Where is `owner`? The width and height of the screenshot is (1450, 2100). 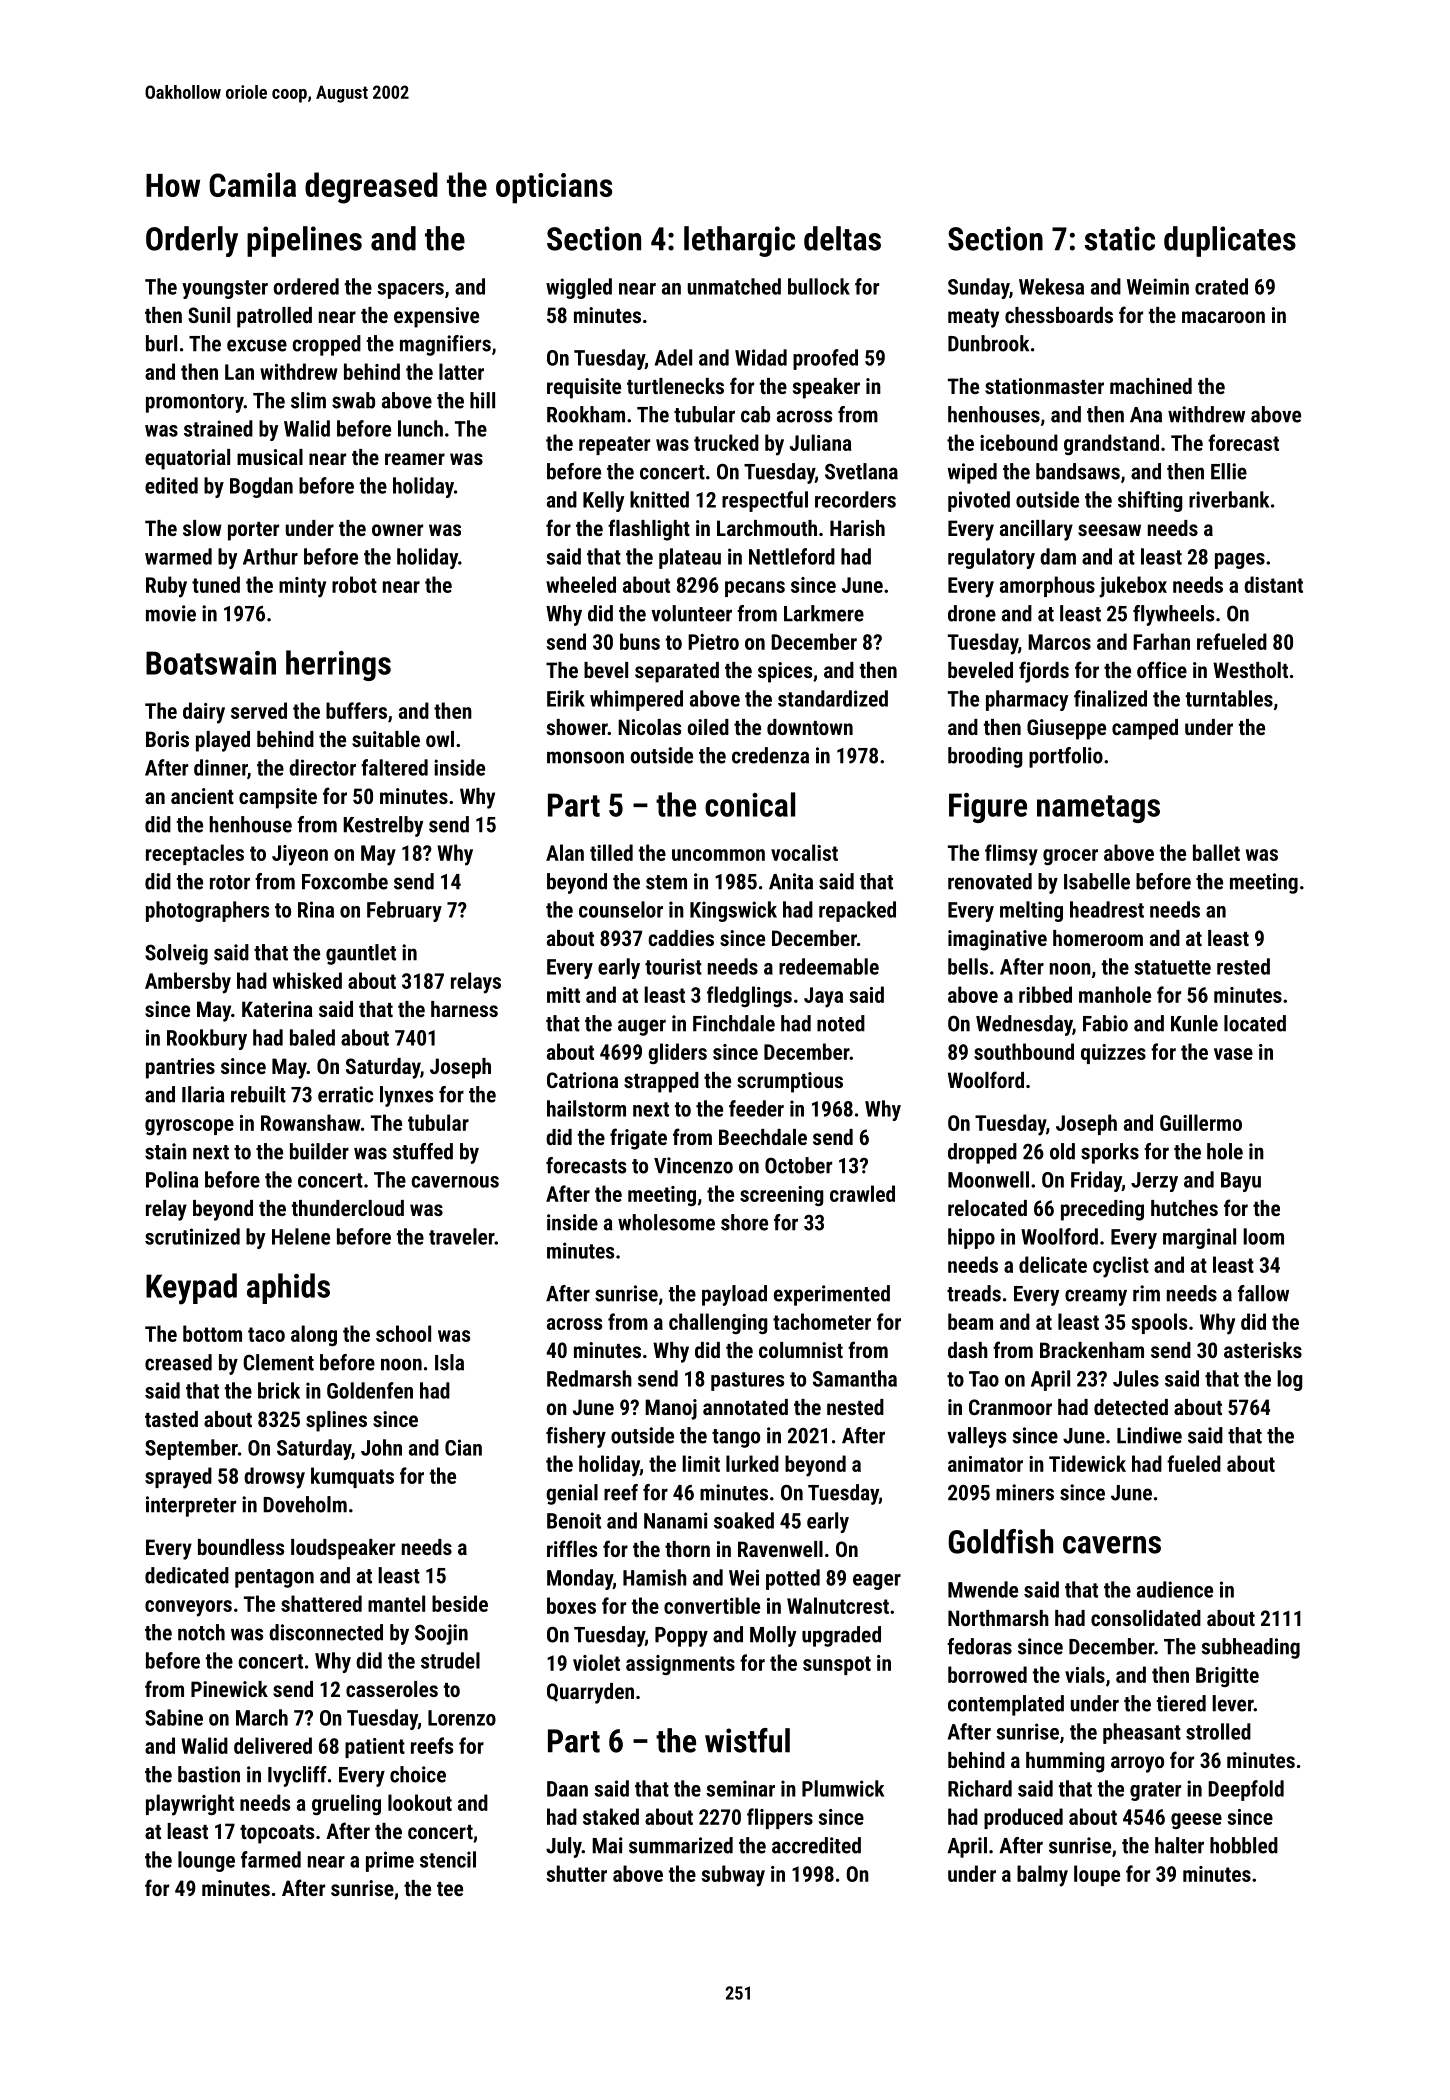 owner is located at coordinates (397, 530).
